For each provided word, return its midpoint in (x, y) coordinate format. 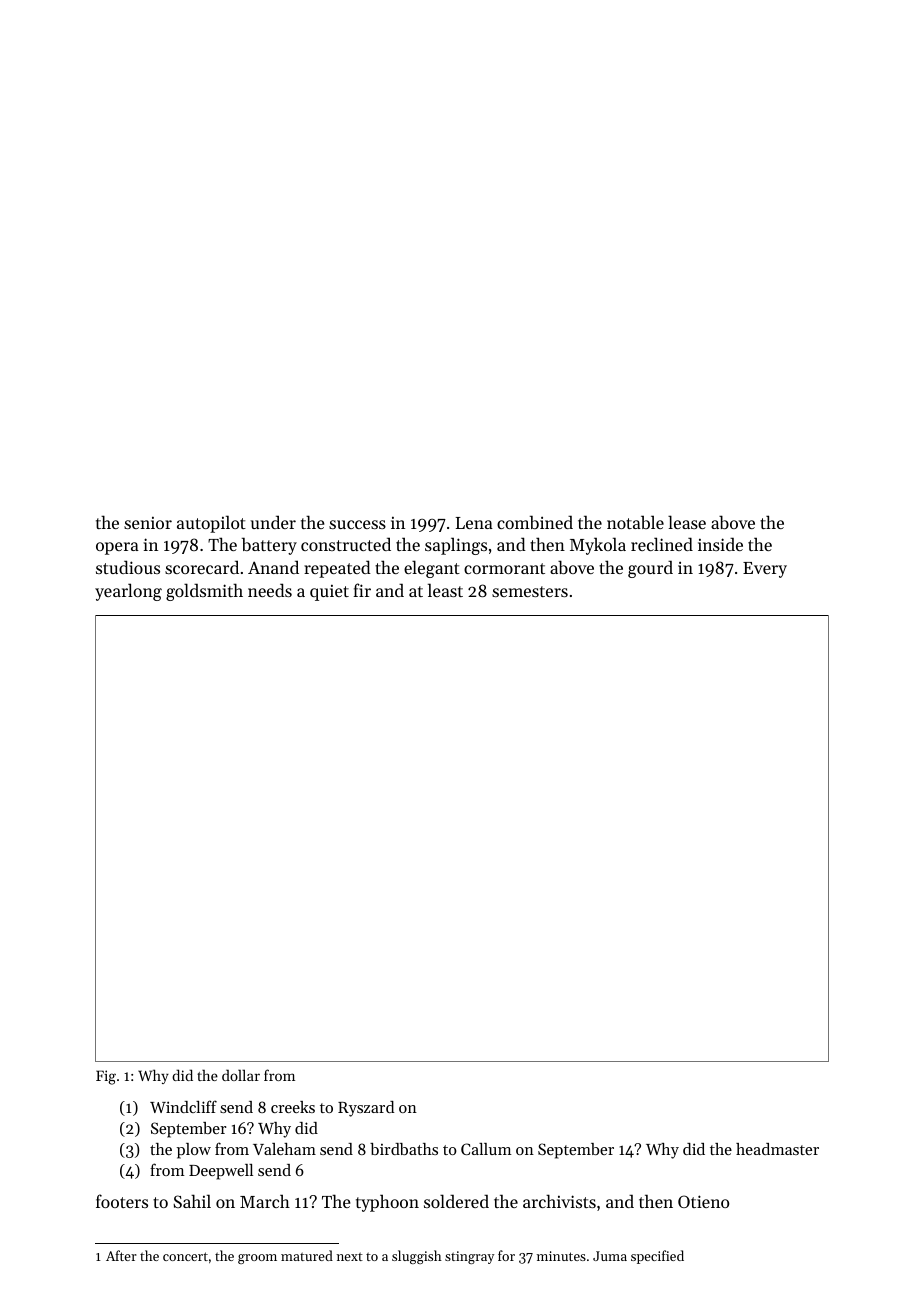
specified (657, 1257)
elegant (432, 569)
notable (635, 522)
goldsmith (204, 592)
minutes (561, 1256)
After (121, 1255)
